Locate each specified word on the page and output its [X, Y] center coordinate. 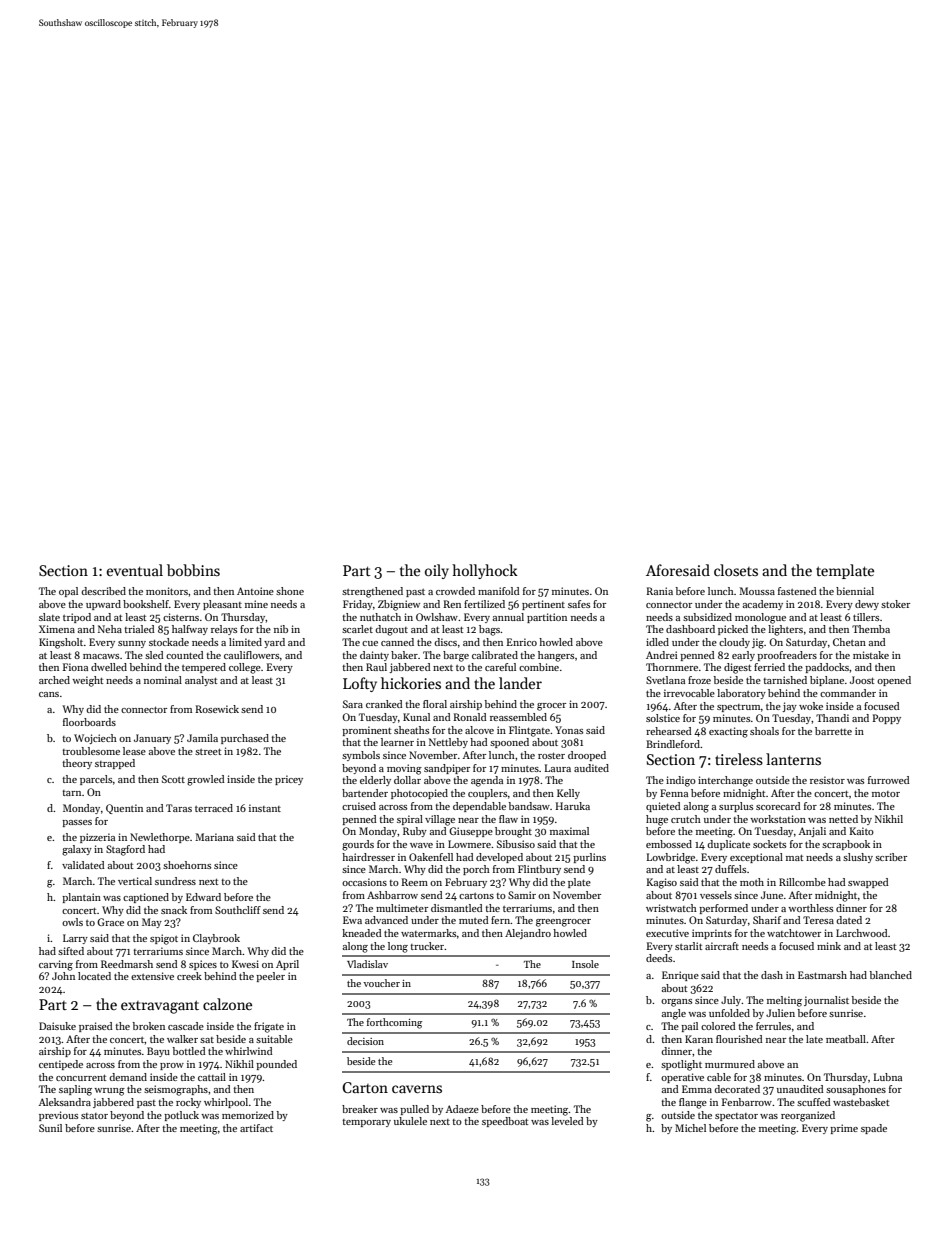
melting [784, 1001]
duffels [730, 869]
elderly [375, 781]
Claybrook [216, 939]
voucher [381, 983]
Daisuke [57, 1026]
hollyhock [485, 571]
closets [736, 570]
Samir [522, 895]
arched [54, 680]
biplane [827, 681]
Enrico [522, 642]
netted [843, 819]
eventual [135, 570]
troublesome [91, 751]
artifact [256, 1128]
